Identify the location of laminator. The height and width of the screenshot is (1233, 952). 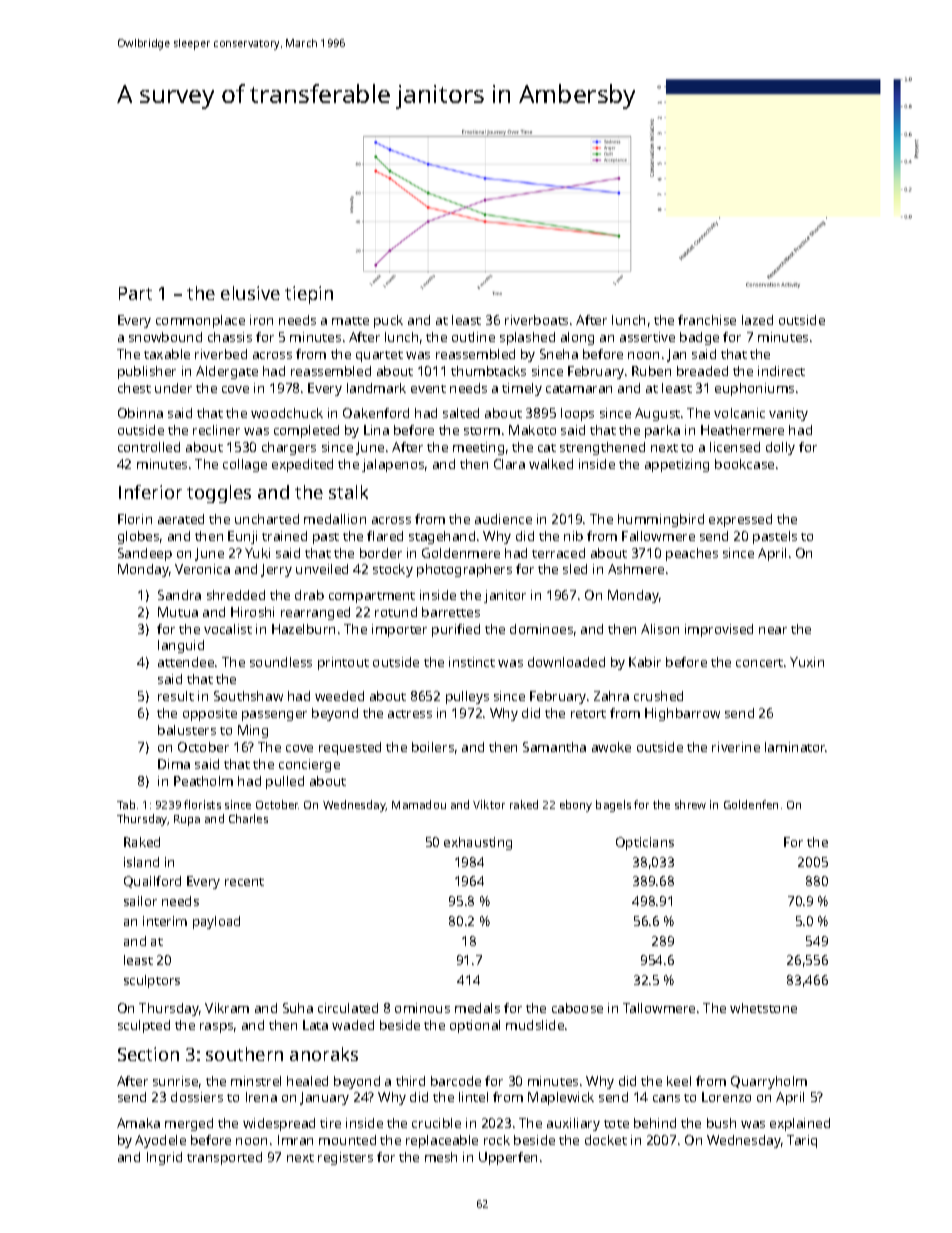
(795, 747).
